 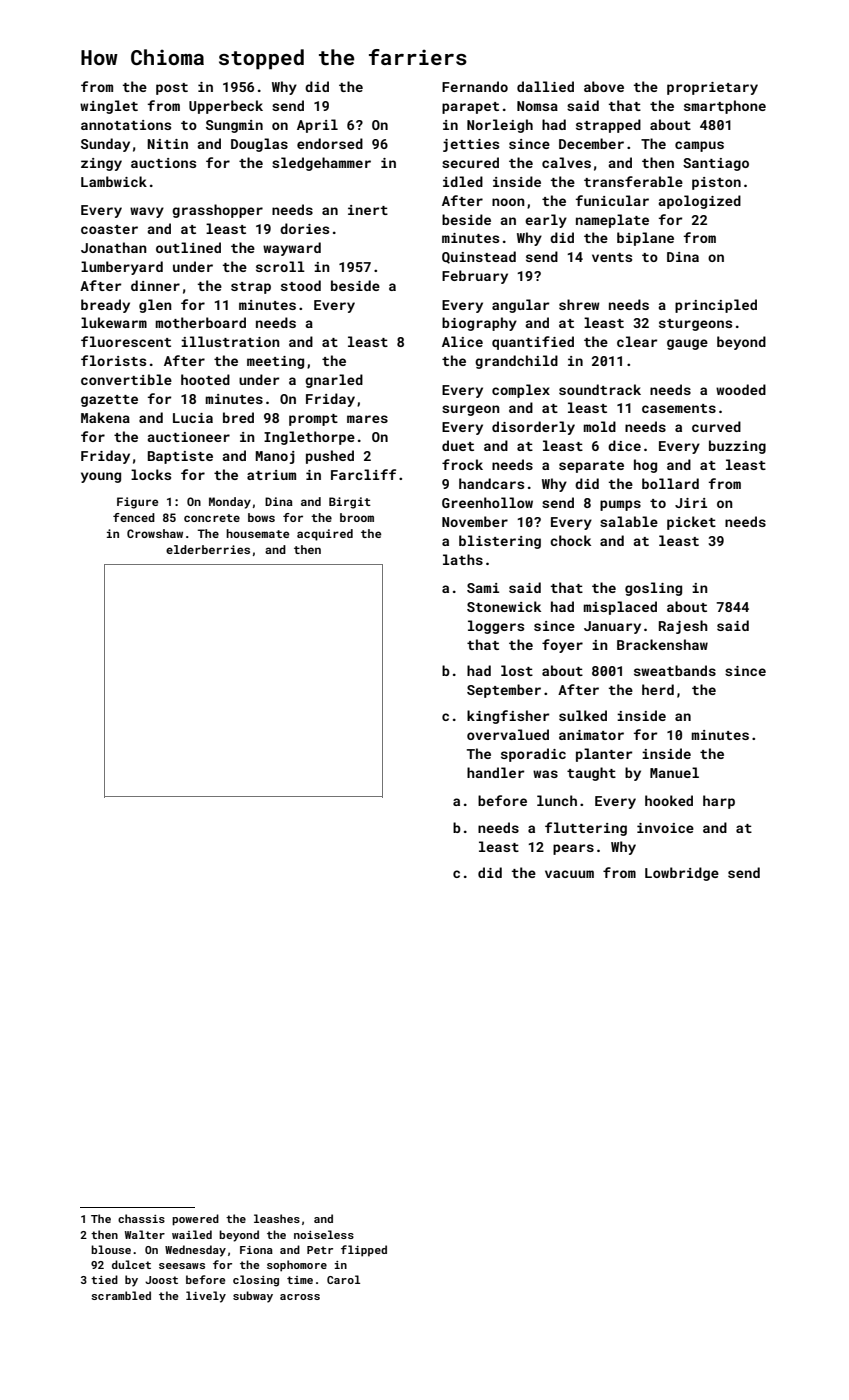 What do you see at coordinates (475, 86) in the image?
I see `Fernando` at bounding box center [475, 86].
